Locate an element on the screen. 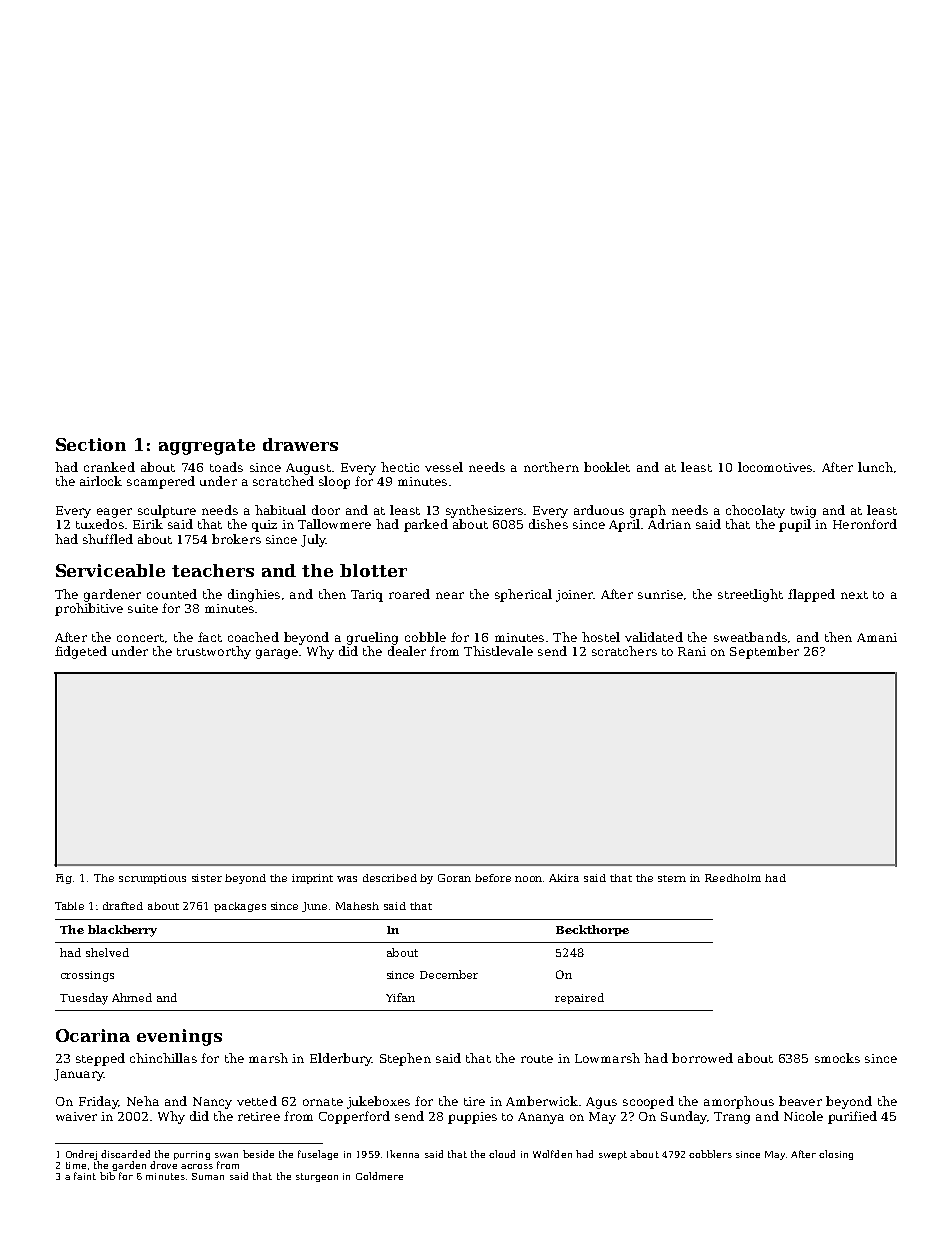  January is located at coordinates (78, 1075).
